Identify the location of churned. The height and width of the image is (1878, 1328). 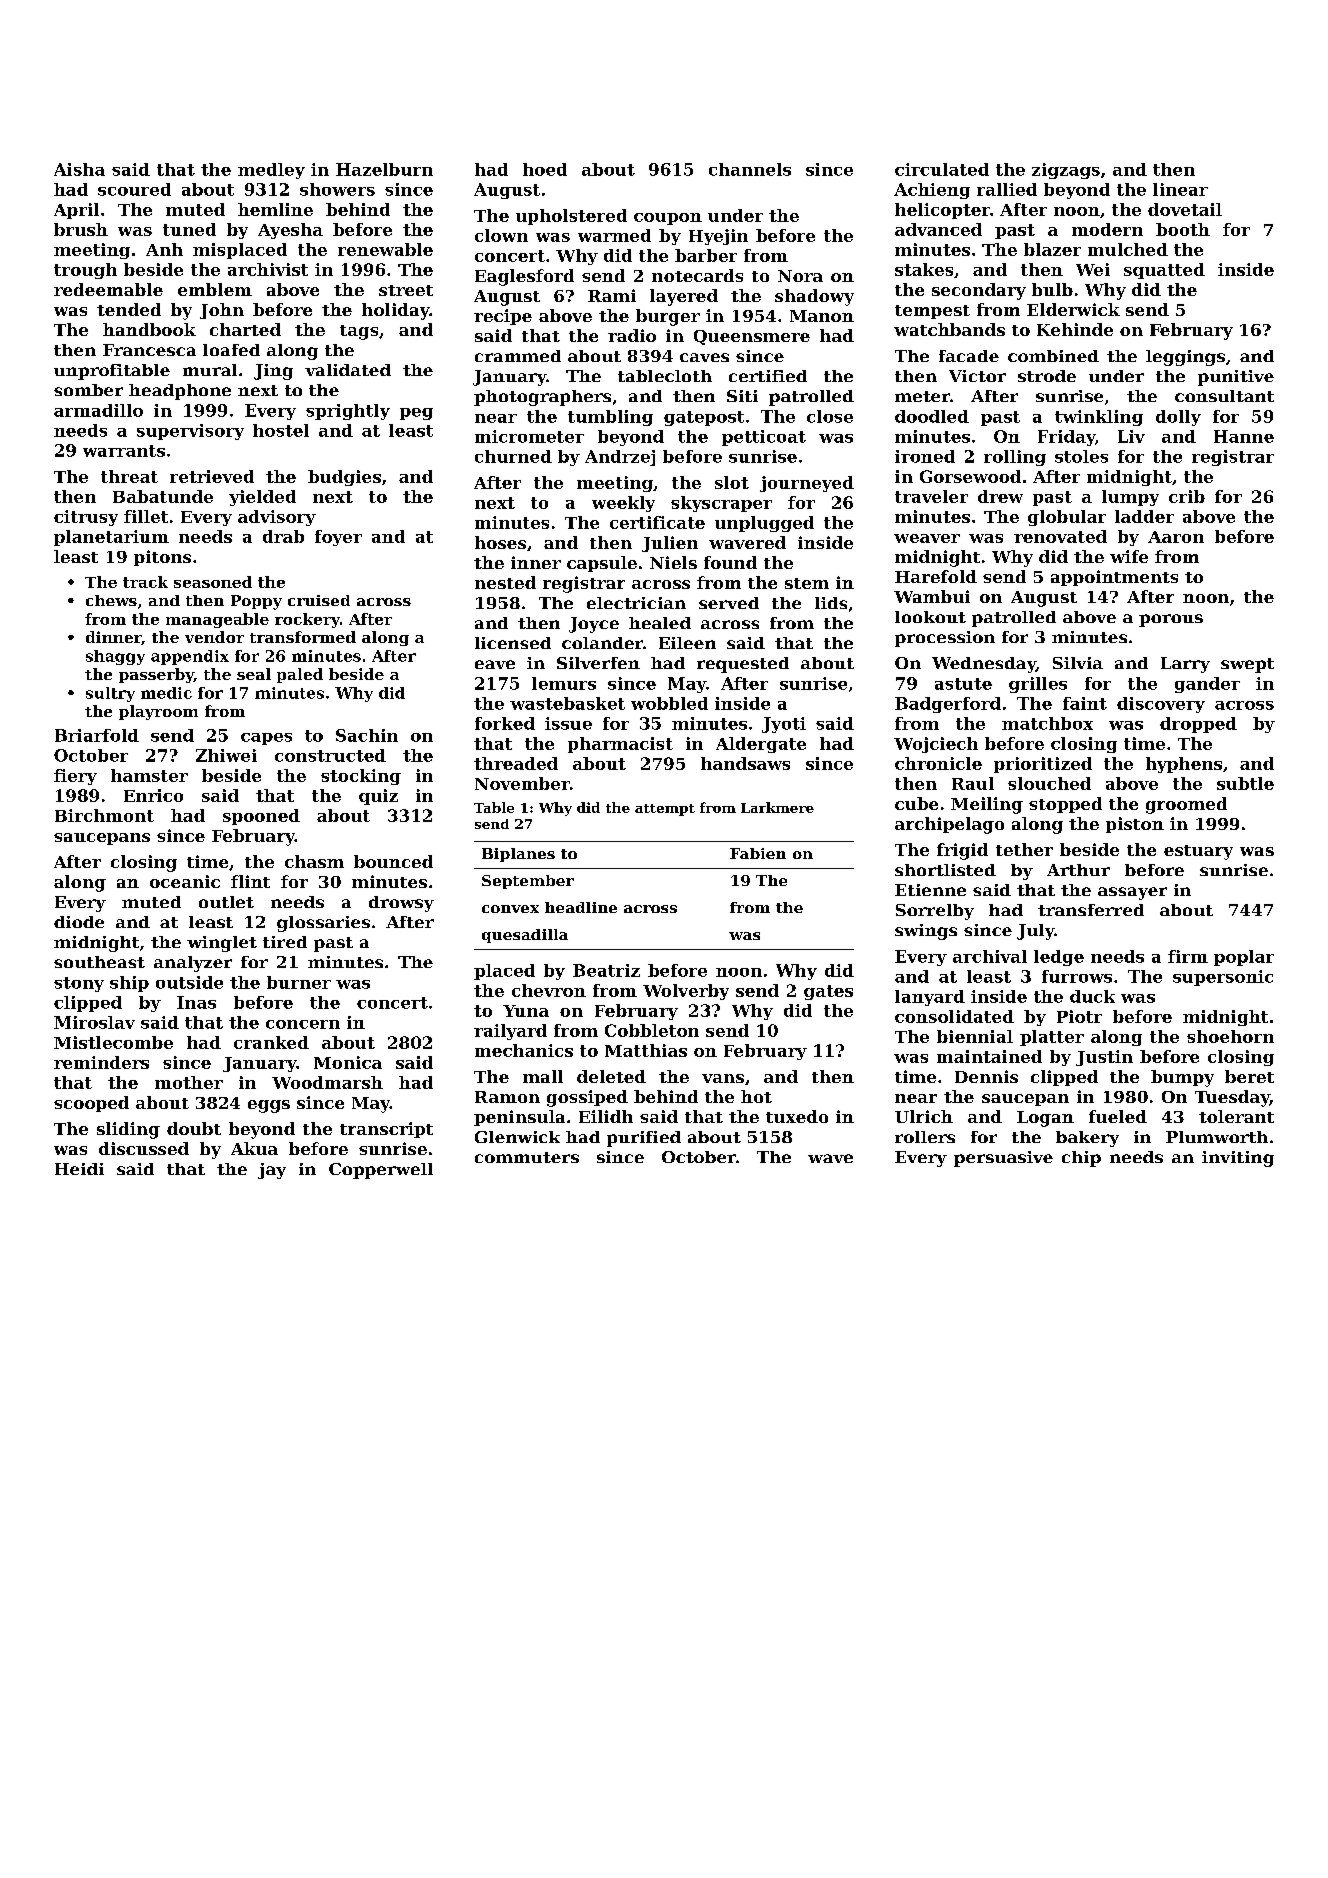
(513, 456).
